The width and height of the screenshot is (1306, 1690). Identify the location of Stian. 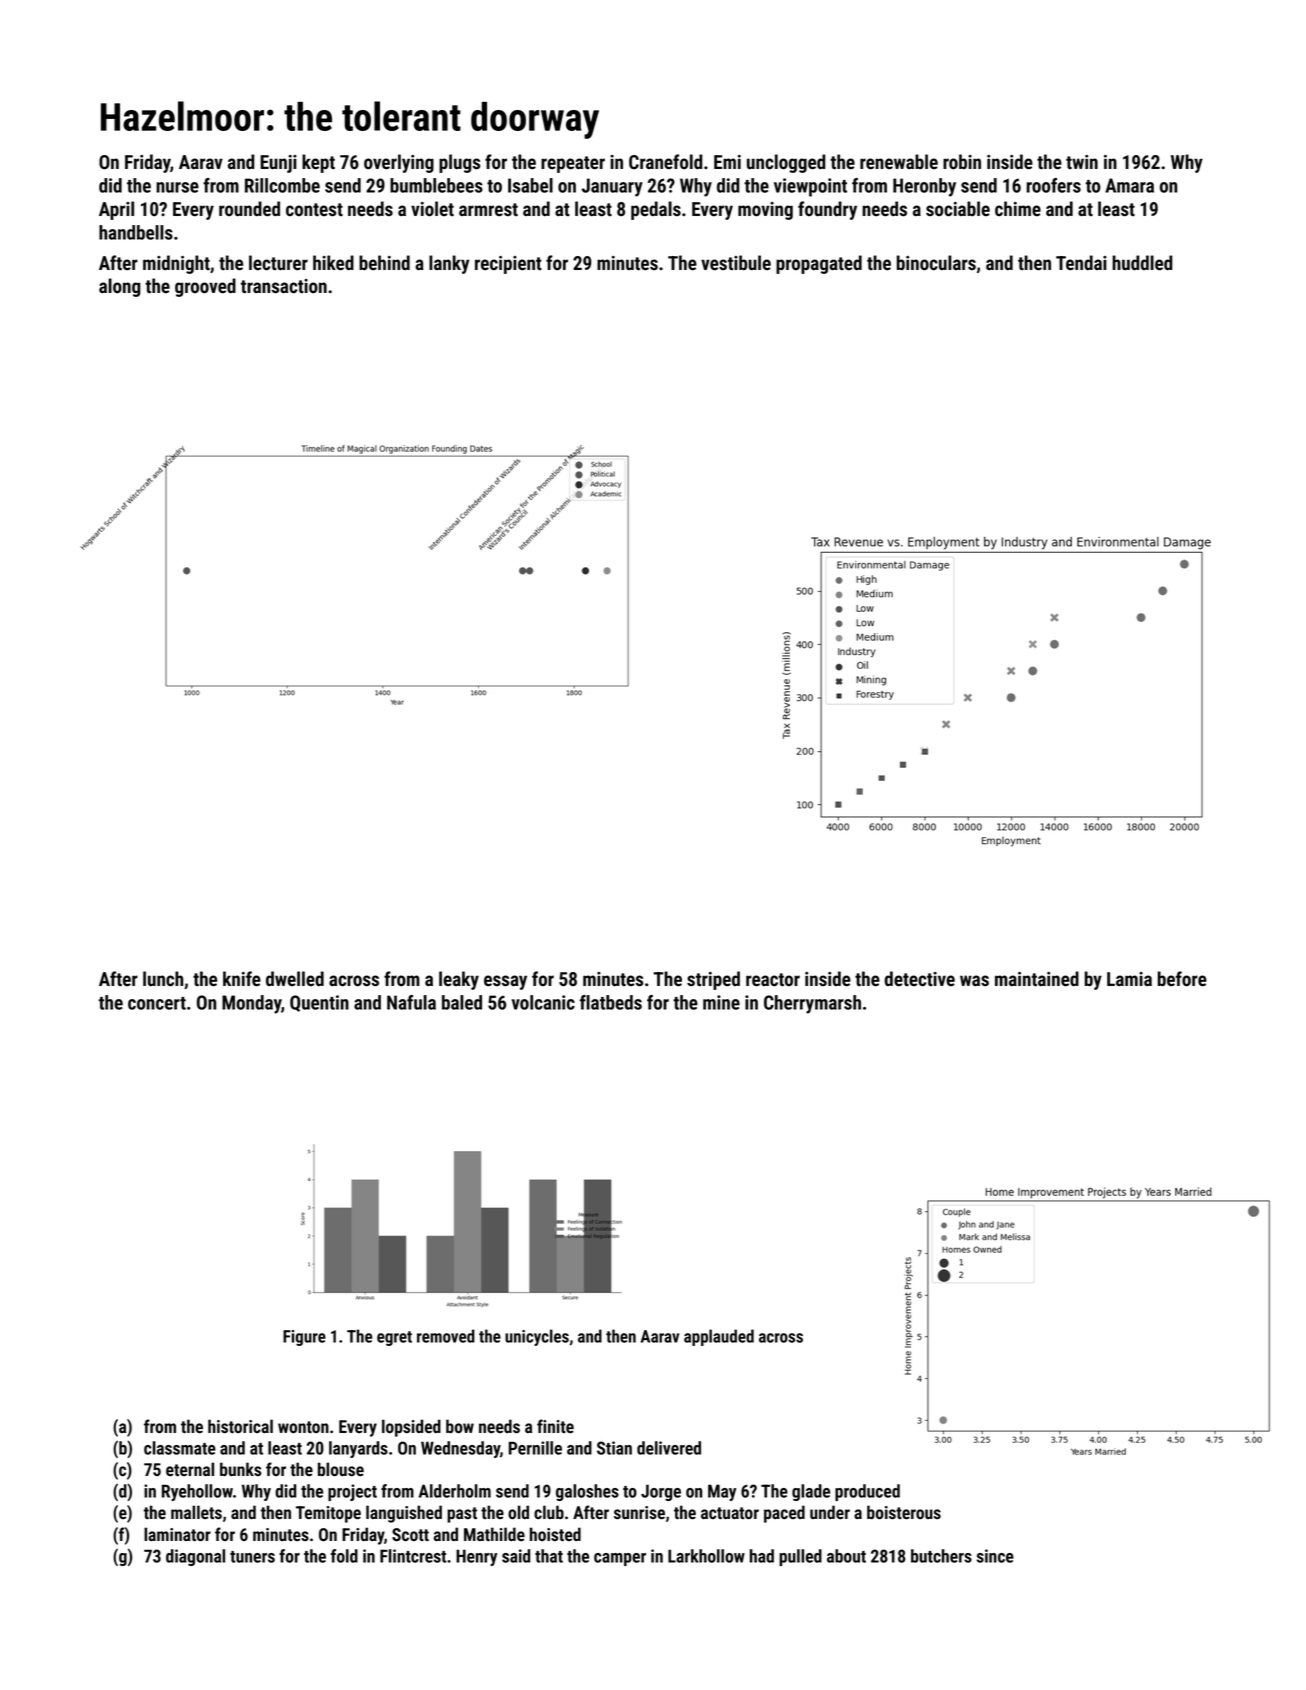
(614, 1448).
